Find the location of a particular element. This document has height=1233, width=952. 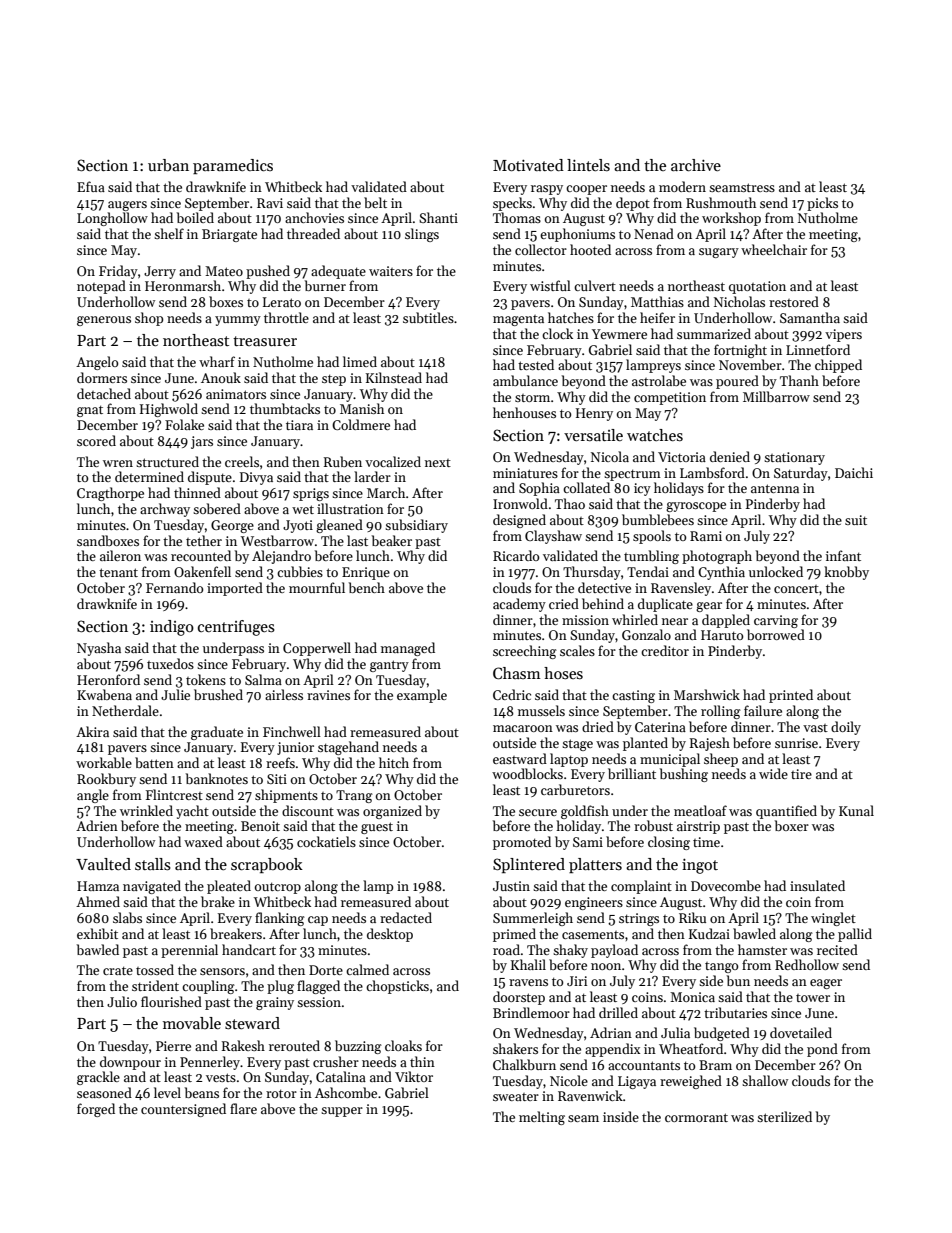

paramedics is located at coordinates (233, 166).
